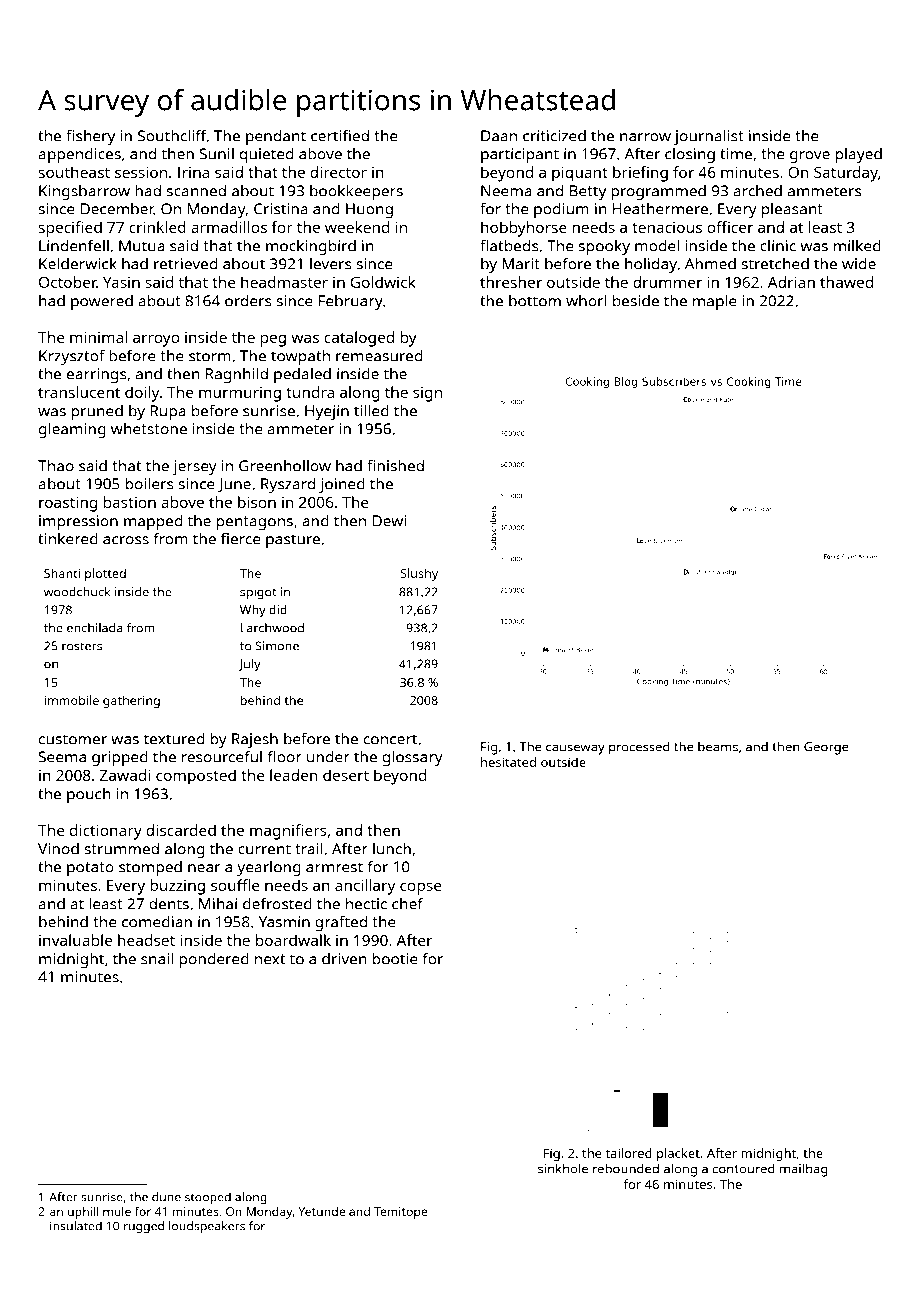 This image has height=1308, width=924. What do you see at coordinates (389, 521) in the image?
I see `Dewi` at bounding box center [389, 521].
